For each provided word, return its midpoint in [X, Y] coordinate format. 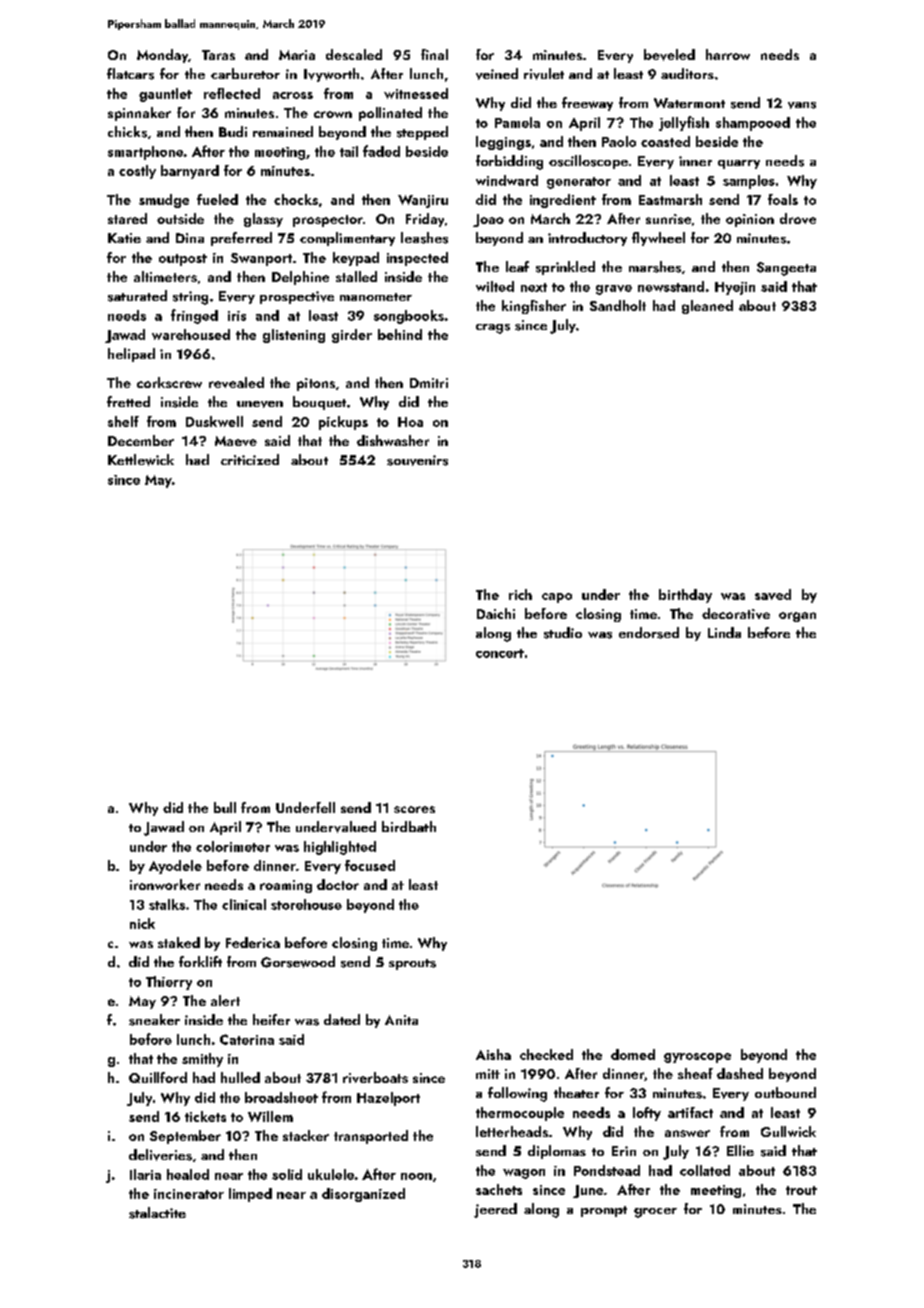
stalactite [157, 1213]
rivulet [544, 74]
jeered [495, 1210]
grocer [655, 1213]
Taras [218, 55]
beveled [669, 55]
